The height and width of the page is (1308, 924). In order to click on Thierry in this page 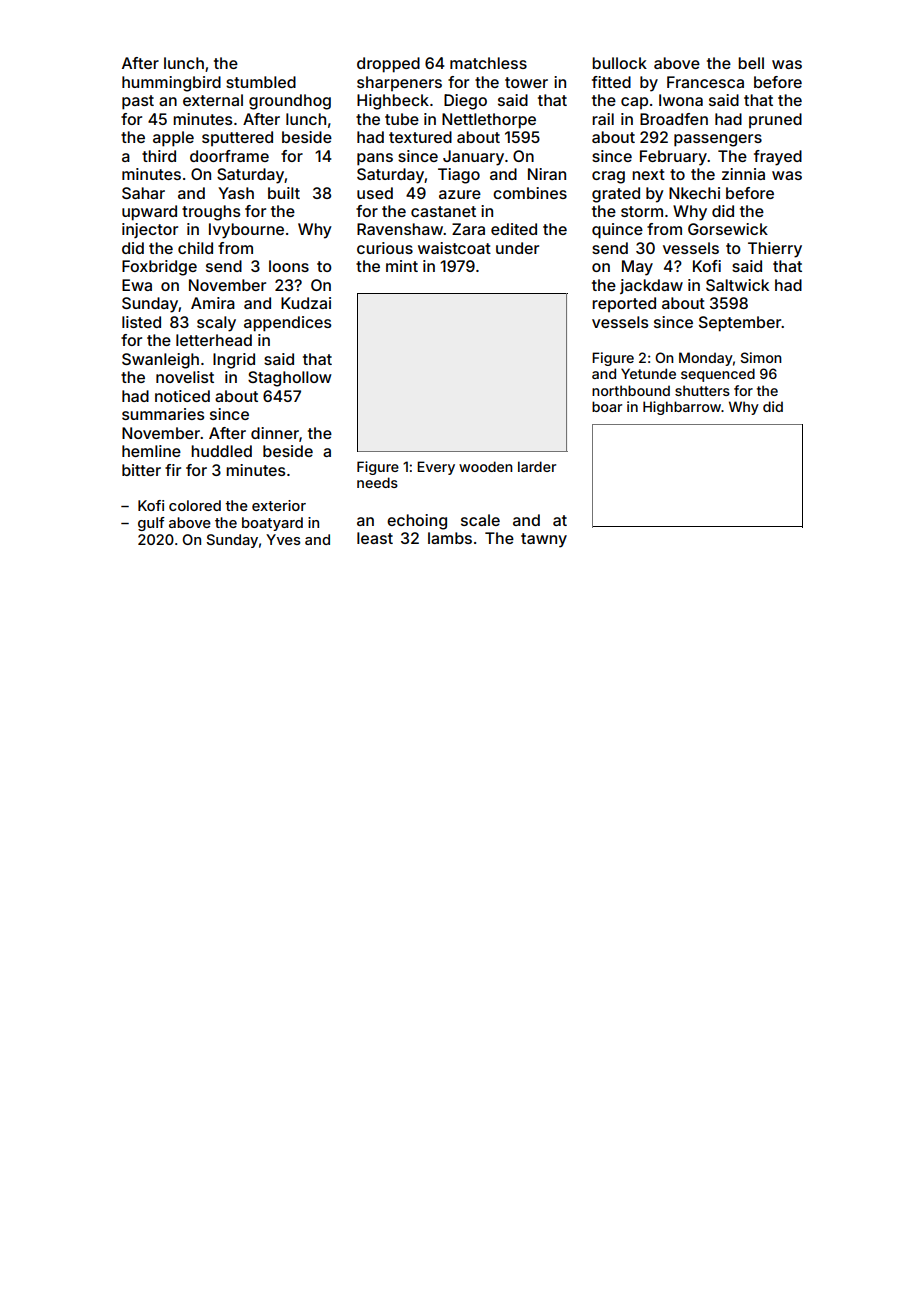, I will do `click(775, 250)`.
